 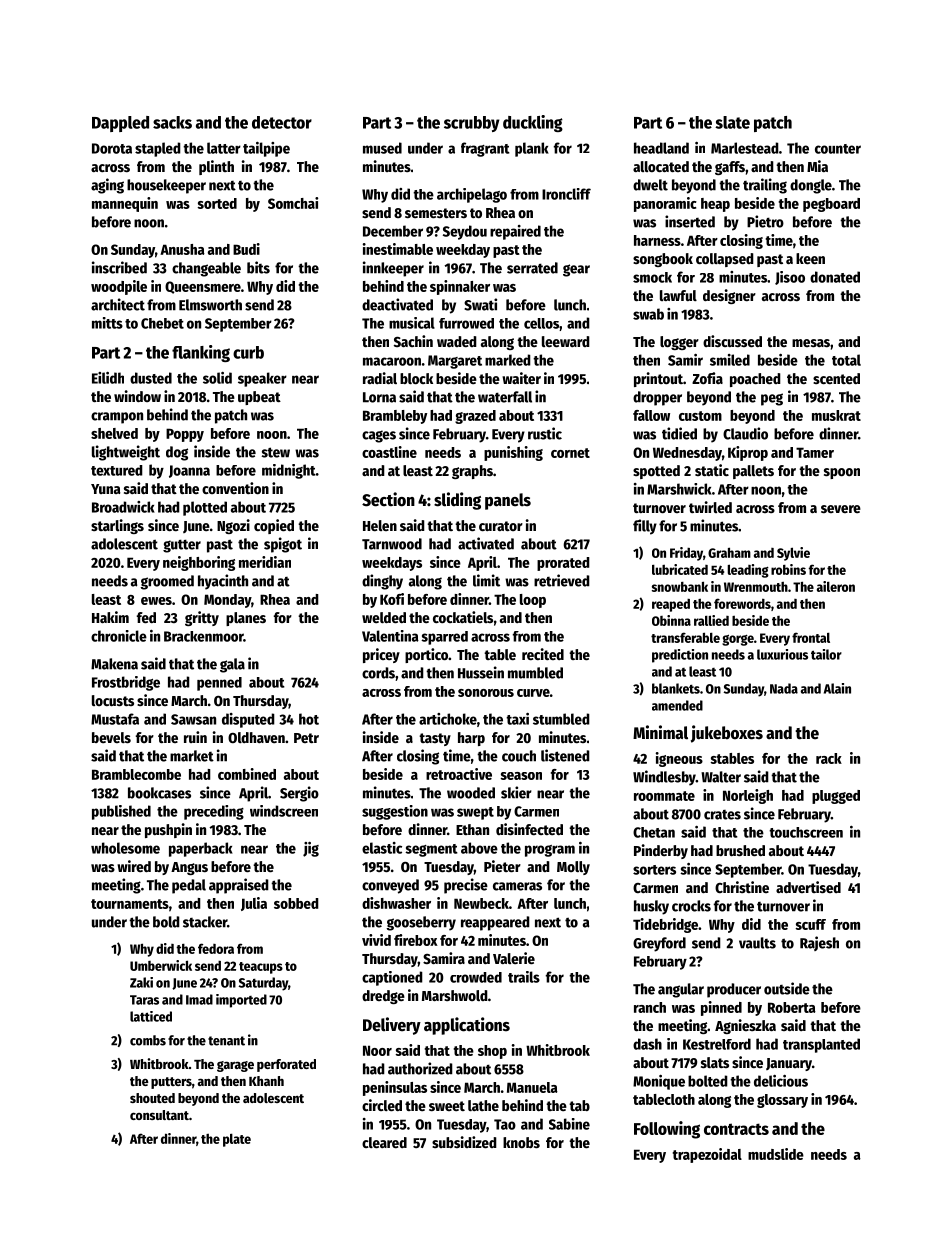 I want to click on coastline, so click(x=389, y=452).
